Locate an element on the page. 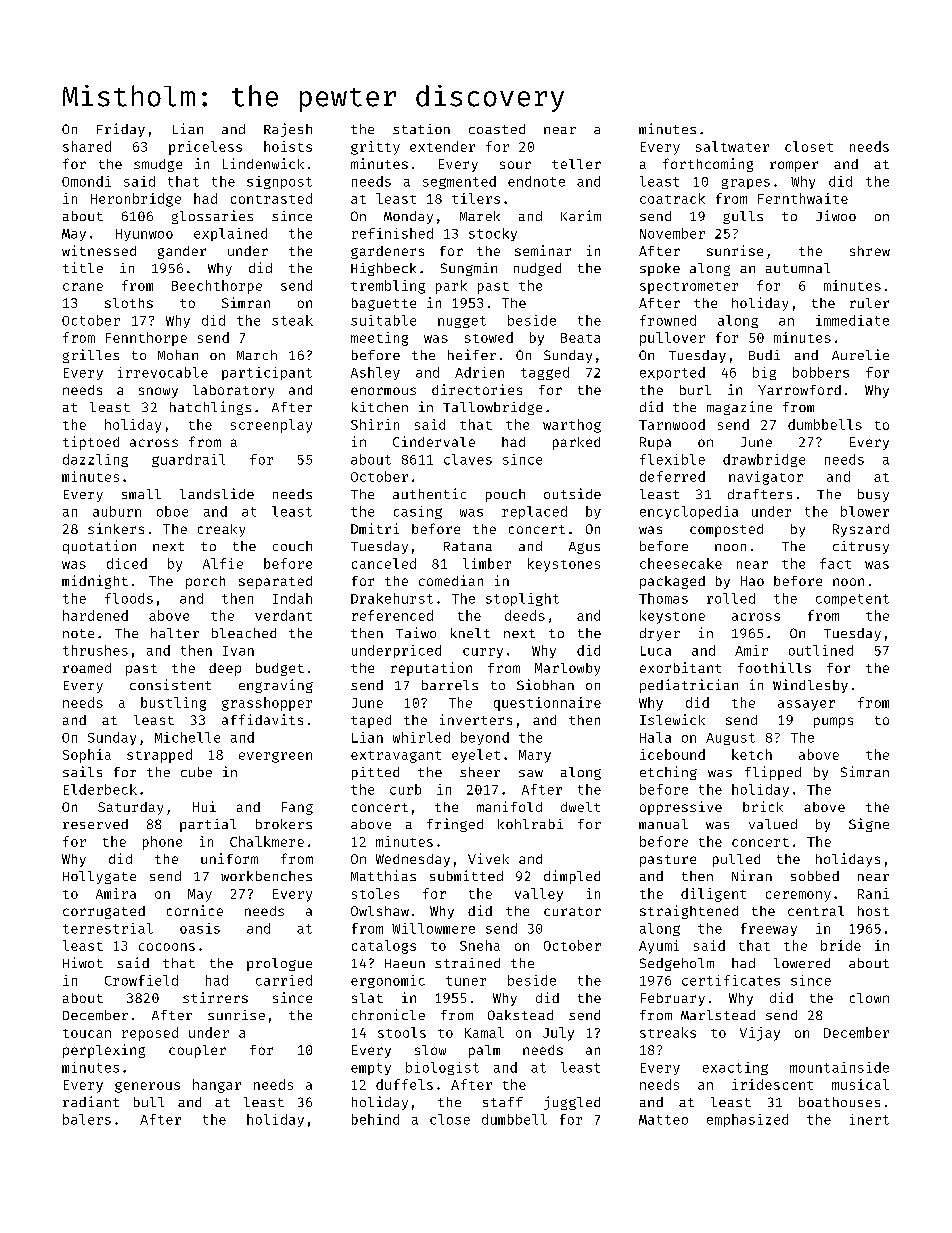  saltwater is located at coordinates (732, 146).
